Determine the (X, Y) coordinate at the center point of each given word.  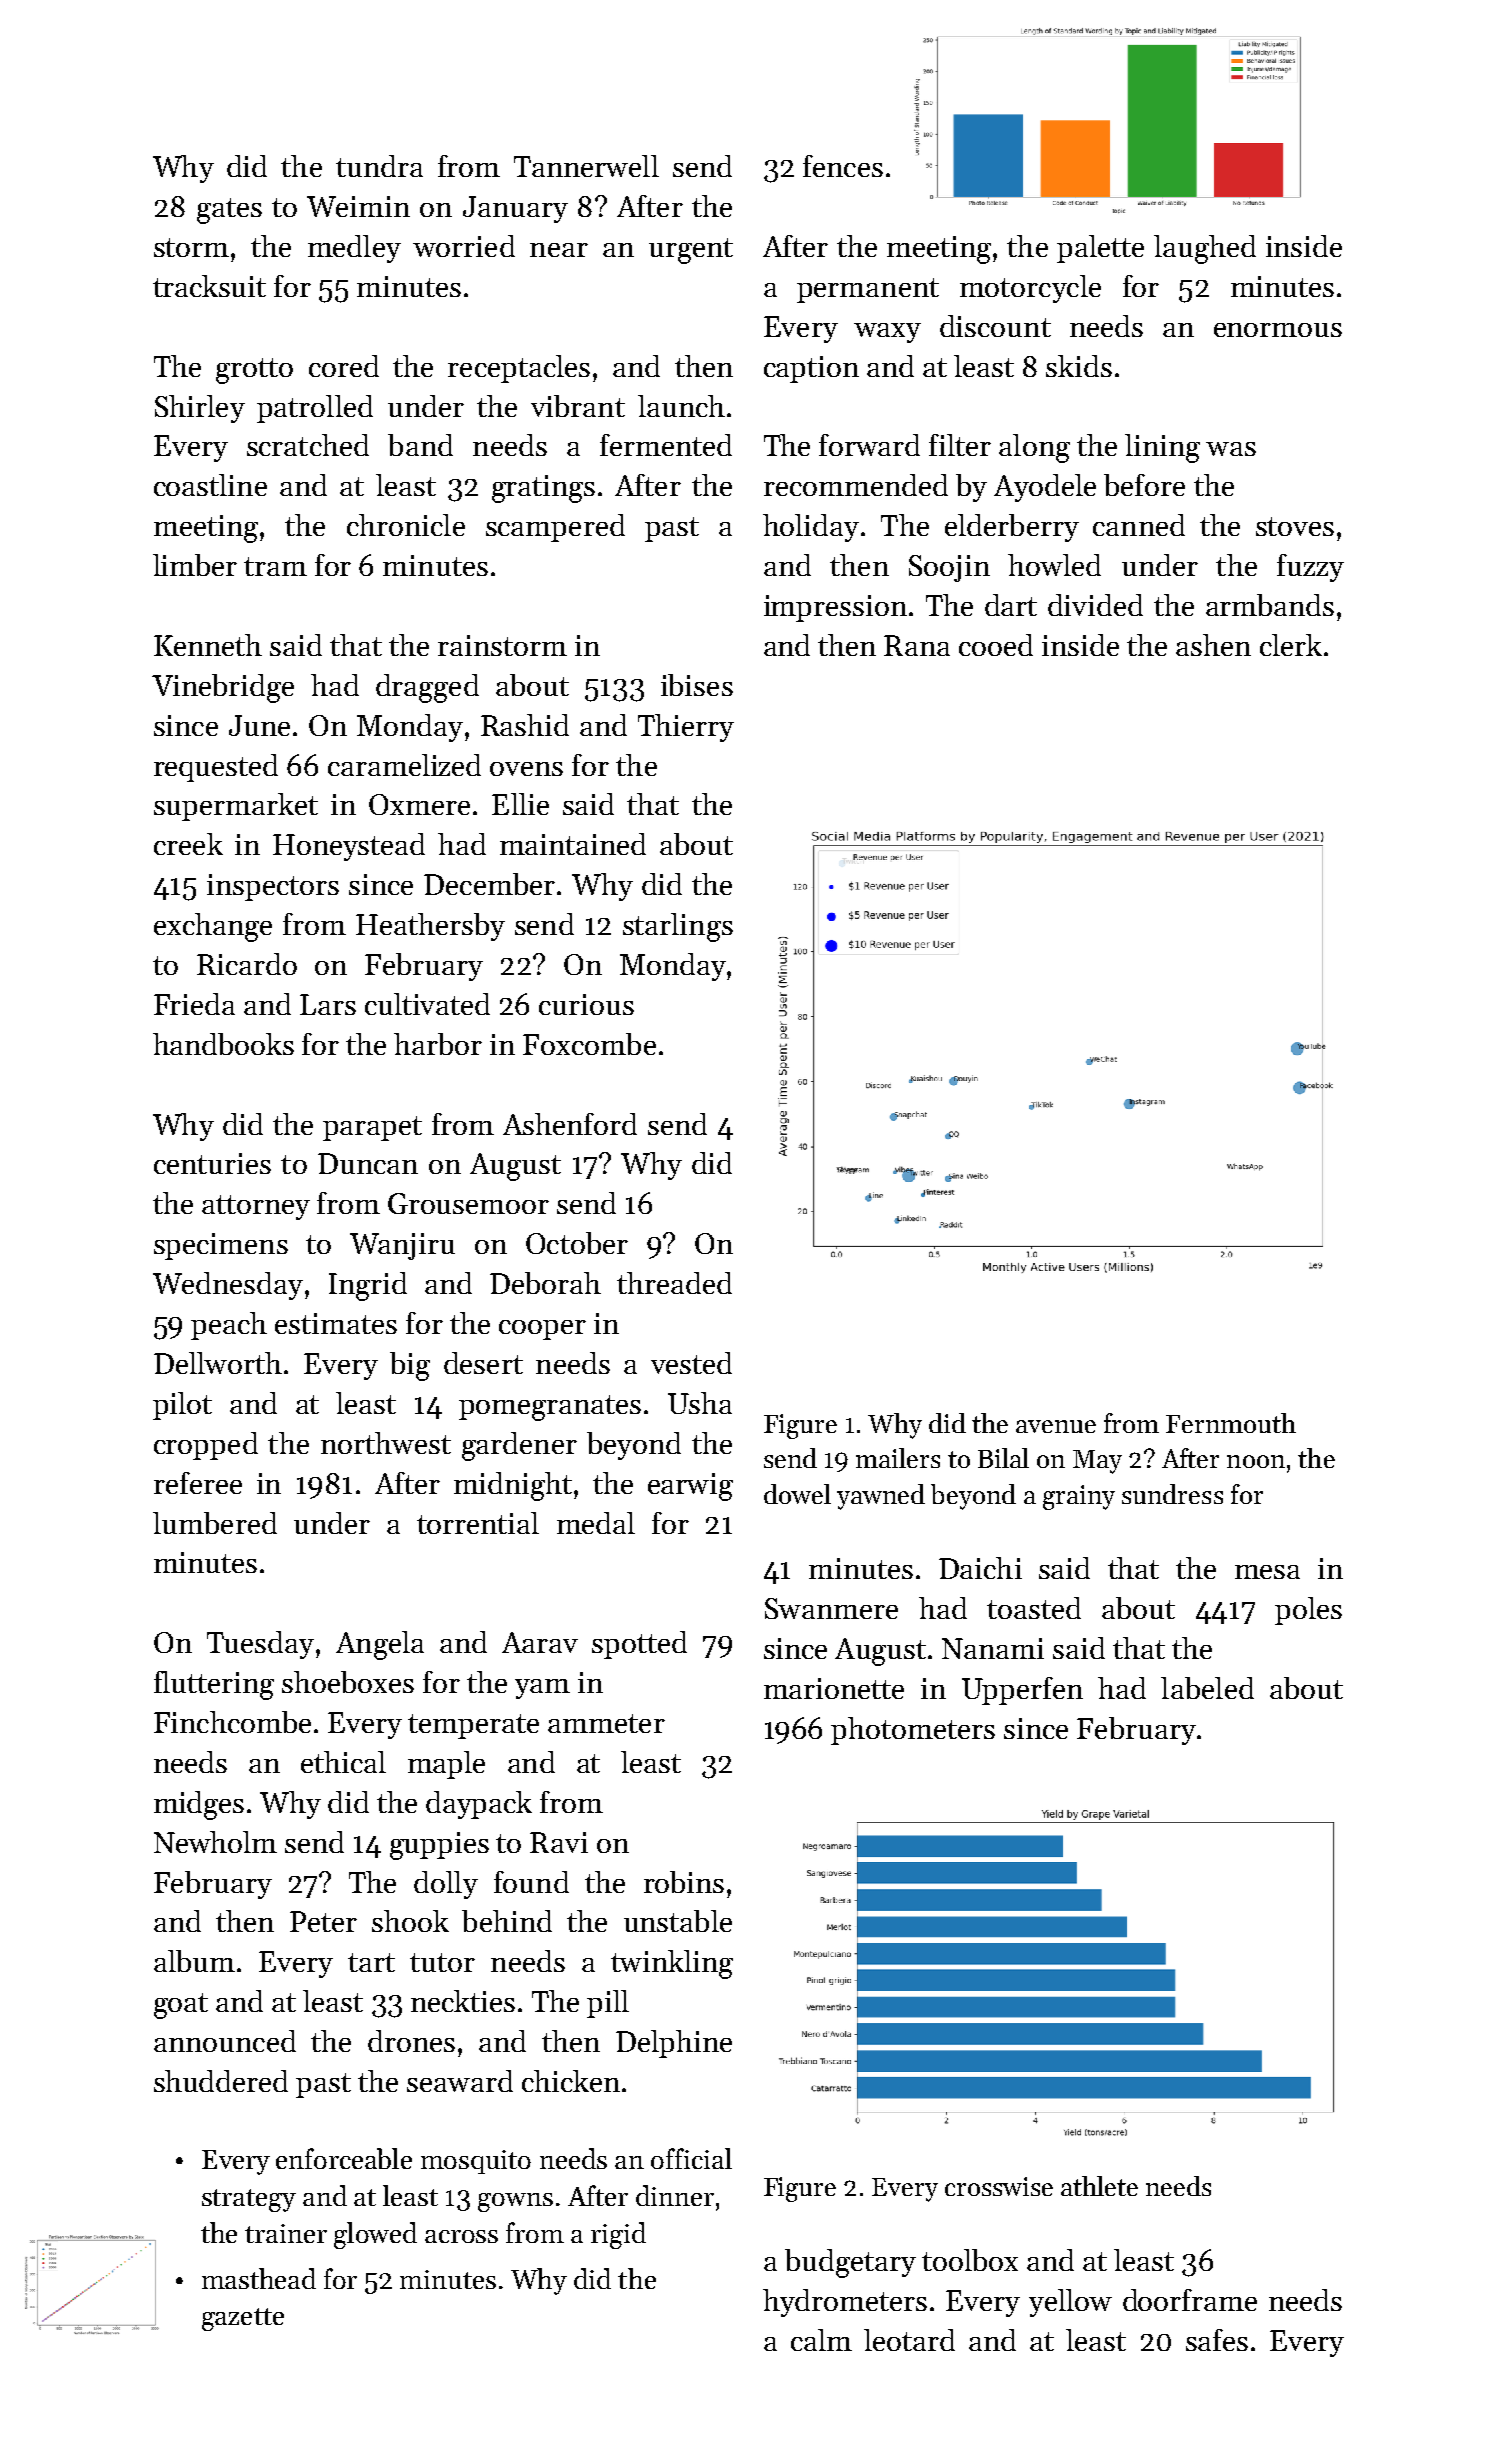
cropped (206, 1446)
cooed (996, 645)
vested (691, 1363)
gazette (243, 2319)
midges (199, 1805)
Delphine (674, 2044)
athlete (1099, 2186)
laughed (1205, 249)
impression (835, 608)
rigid (618, 2235)
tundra (379, 166)
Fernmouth (1231, 1423)
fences (843, 166)
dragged (427, 688)
